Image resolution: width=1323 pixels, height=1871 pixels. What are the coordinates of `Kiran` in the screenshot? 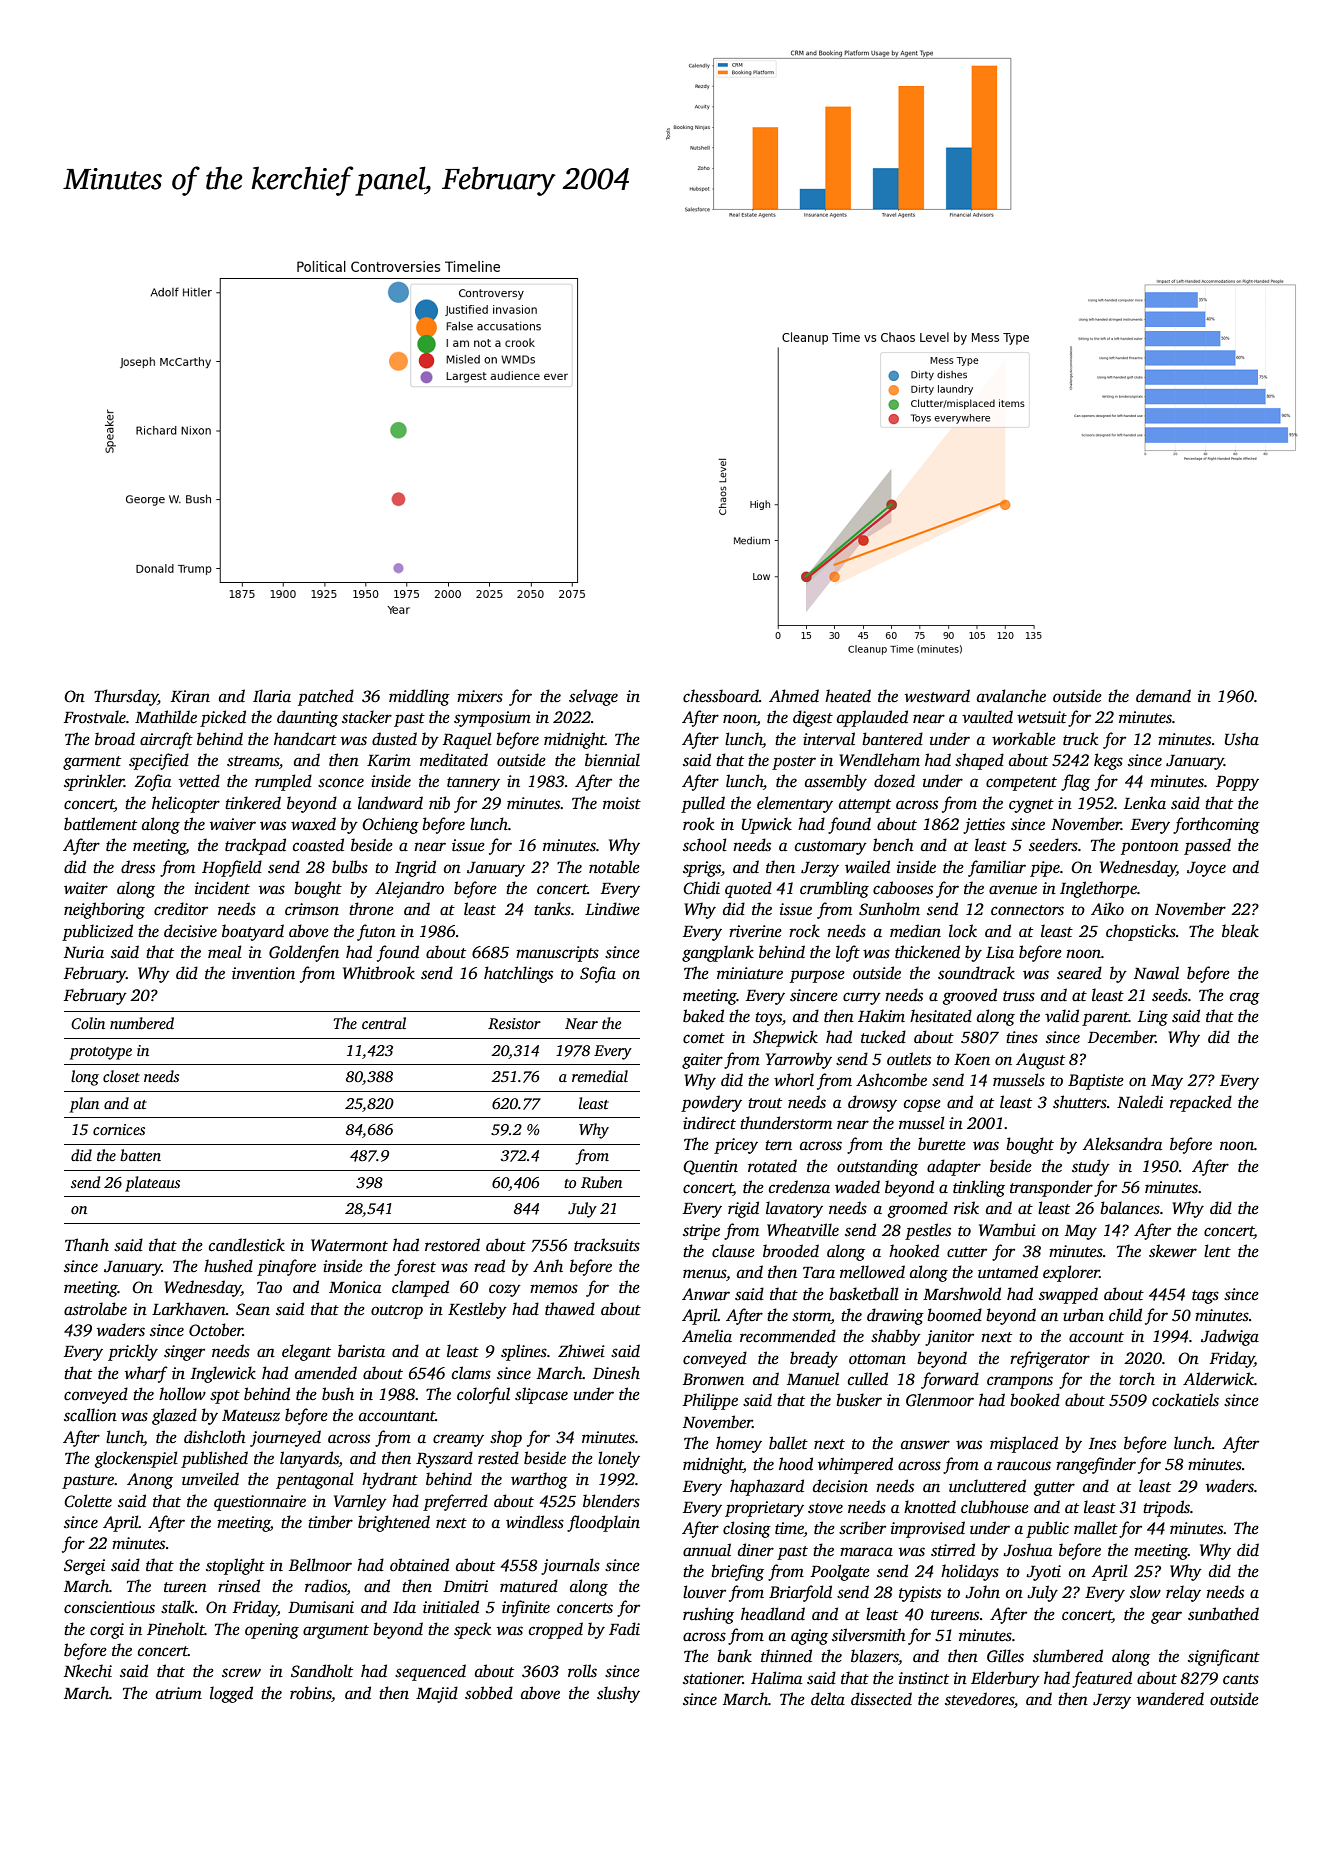 It's located at (190, 696).
